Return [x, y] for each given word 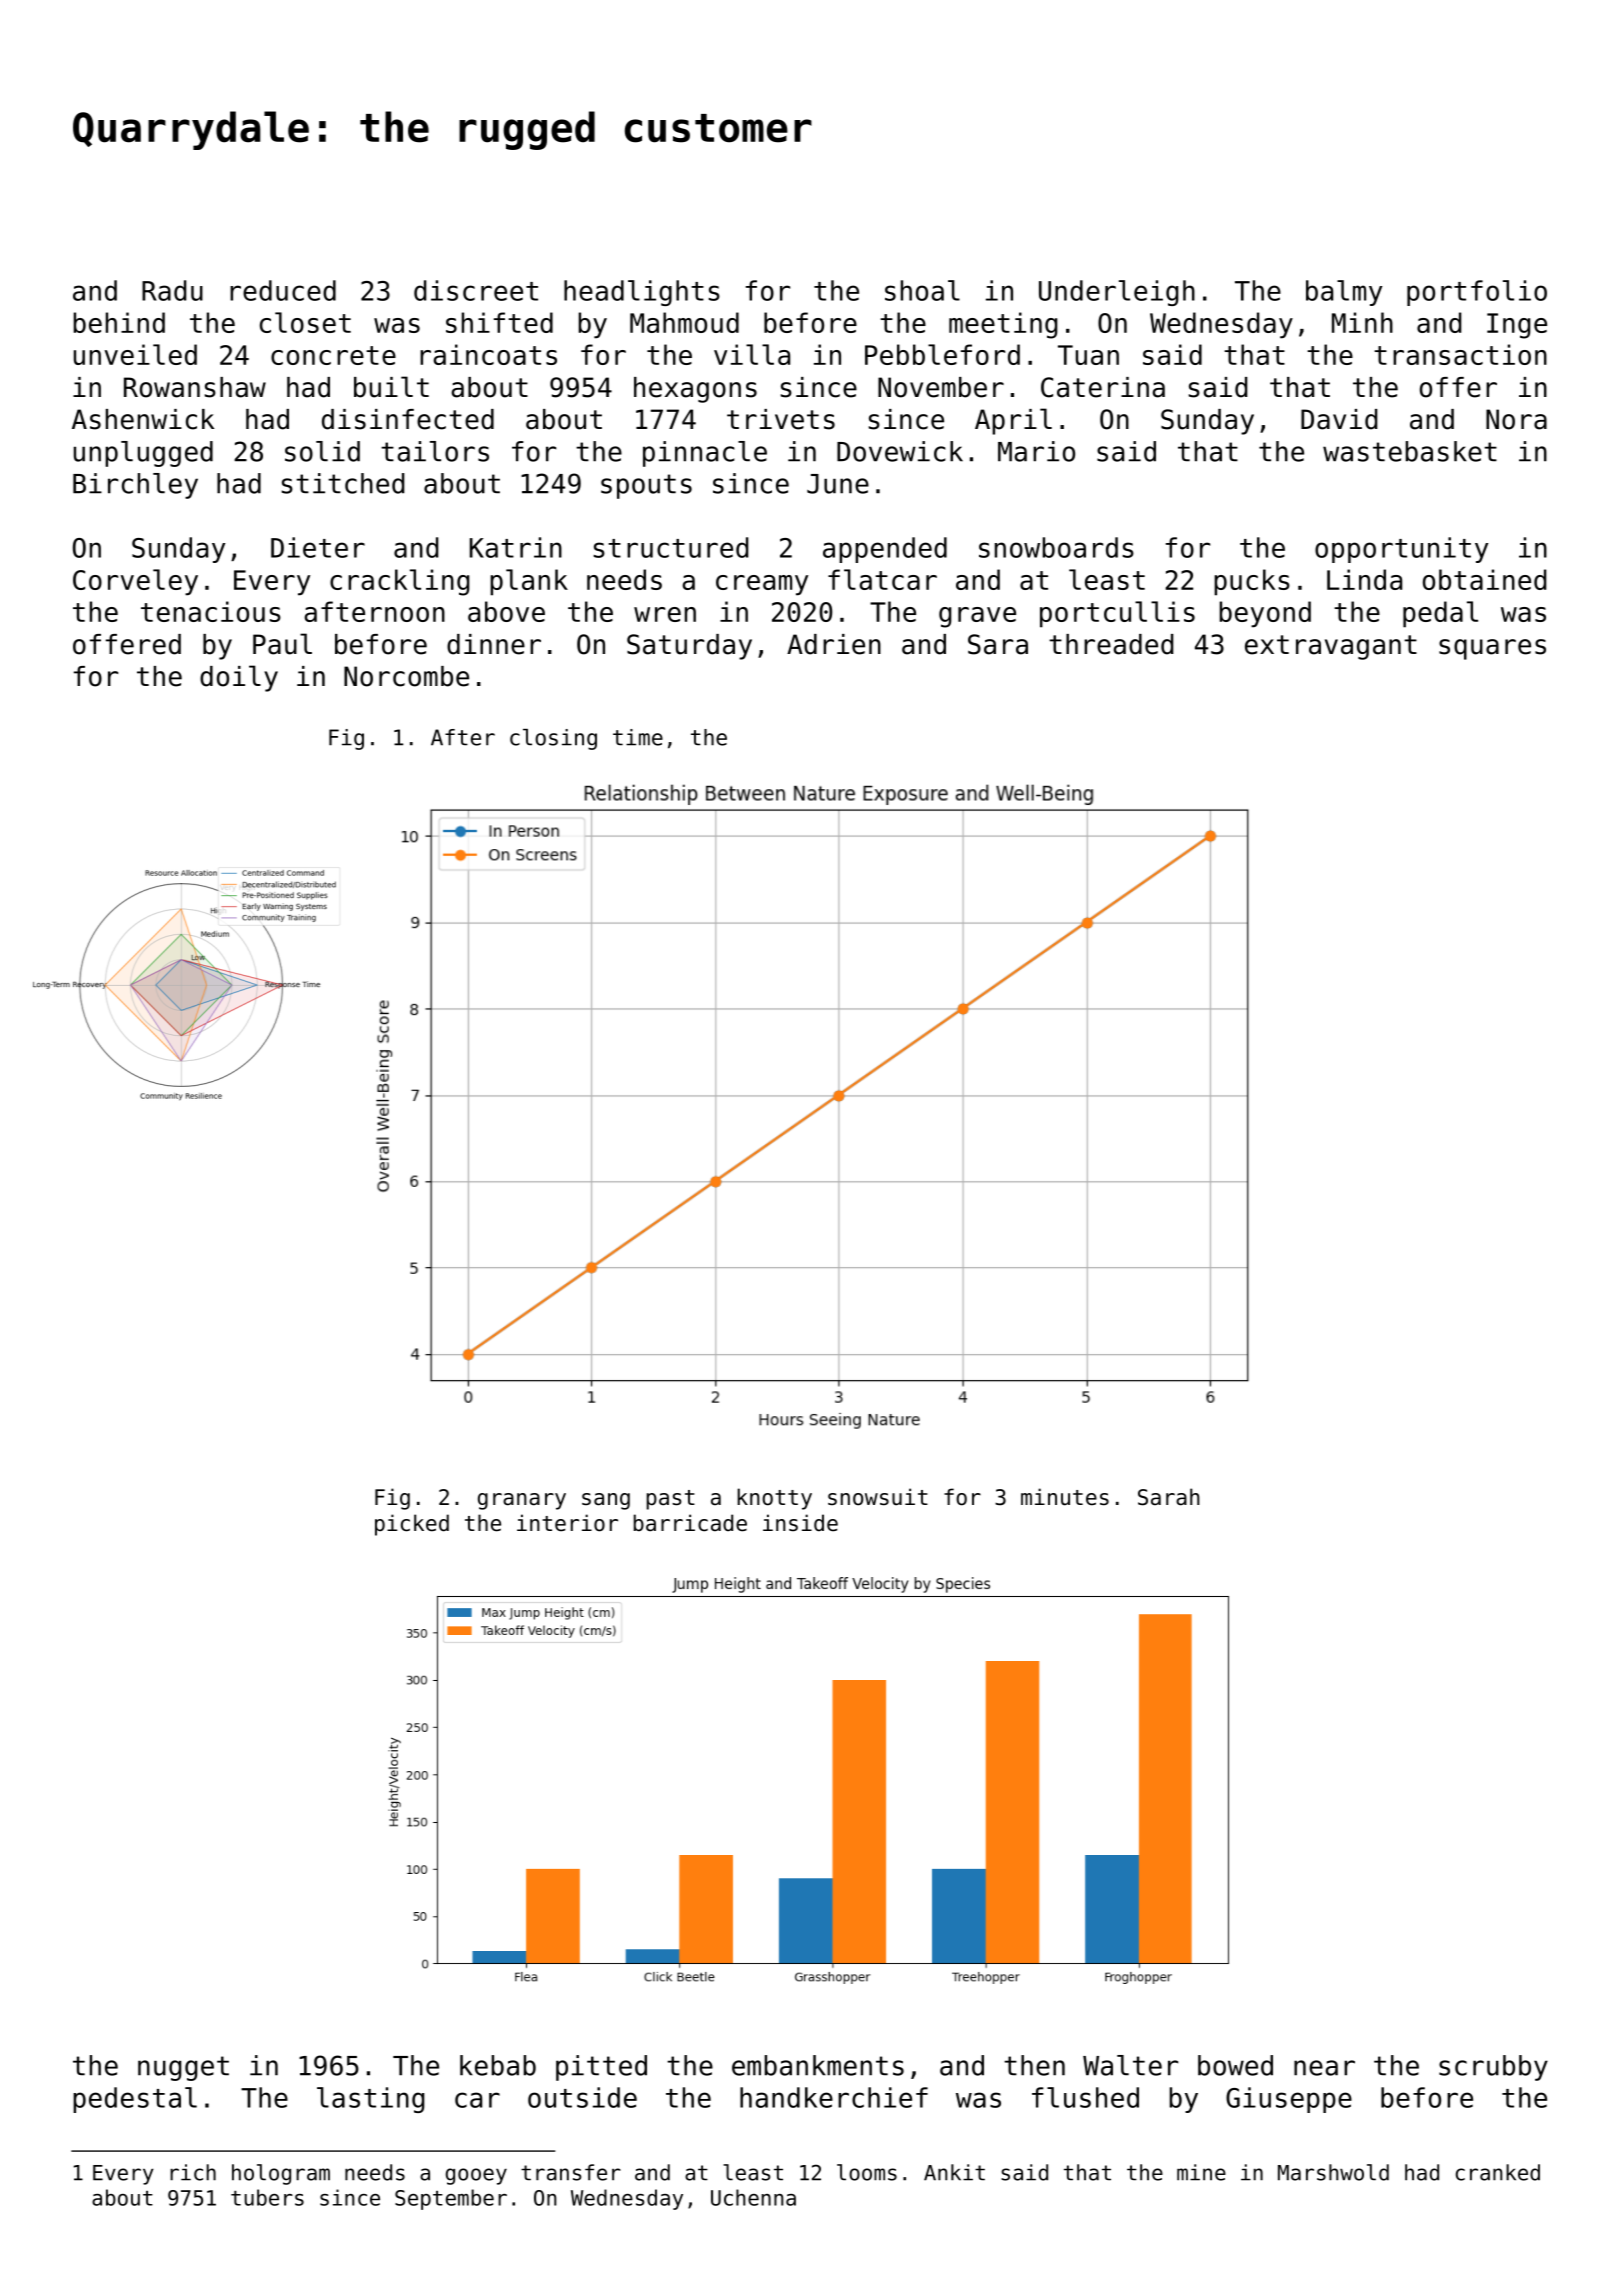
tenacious [211, 611]
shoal [922, 290]
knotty [774, 1499]
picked [412, 1525]
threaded [1111, 644]
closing [553, 739]
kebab [498, 2065]
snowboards [1056, 547]
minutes [1065, 1497]
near [1324, 2068]
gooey [476, 2176]
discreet [476, 290]
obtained [1485, 579]
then [1034, 2065]
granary [522, 1501]
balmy [1344, 293]
